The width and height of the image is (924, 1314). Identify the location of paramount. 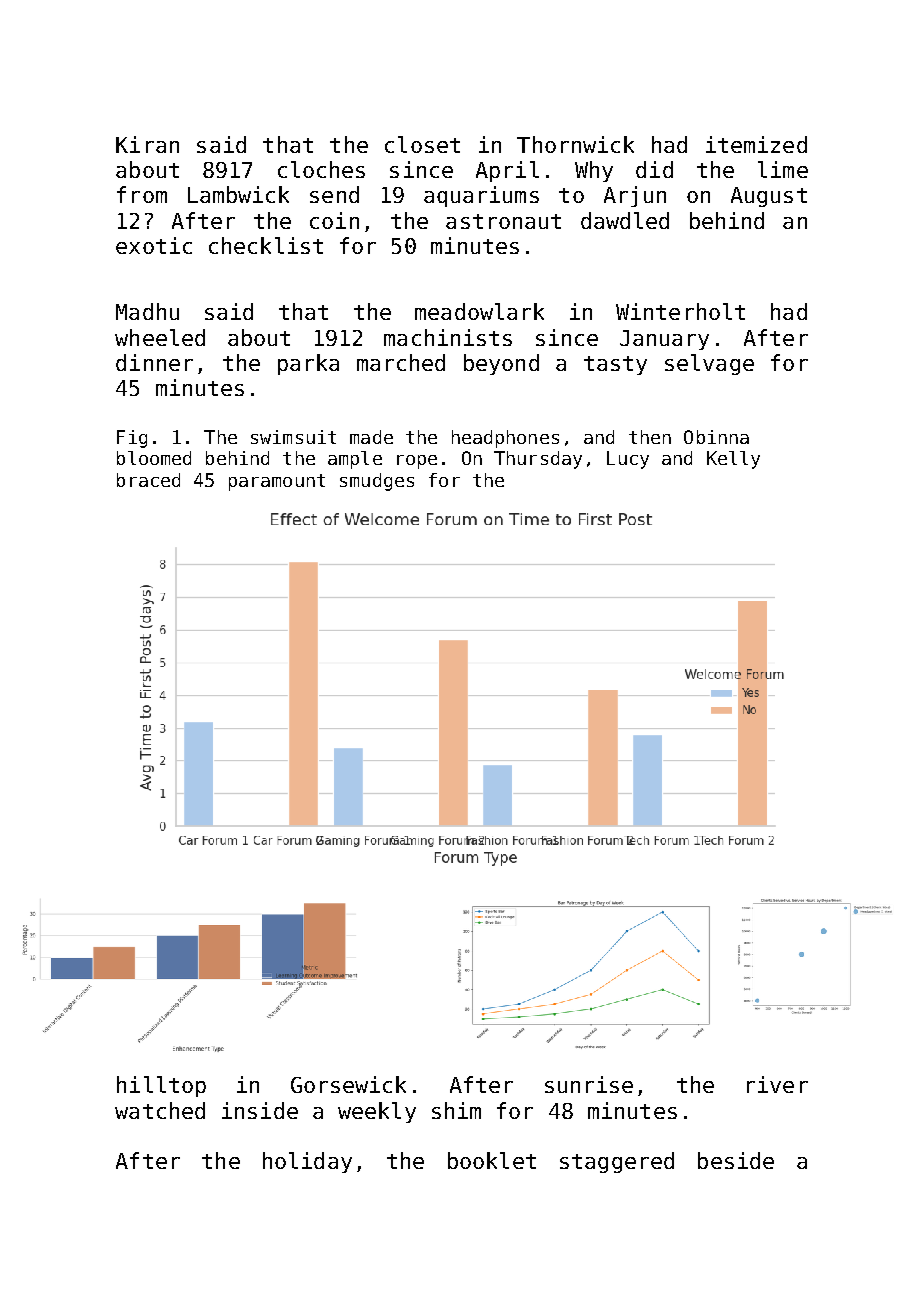
(277, 482).
